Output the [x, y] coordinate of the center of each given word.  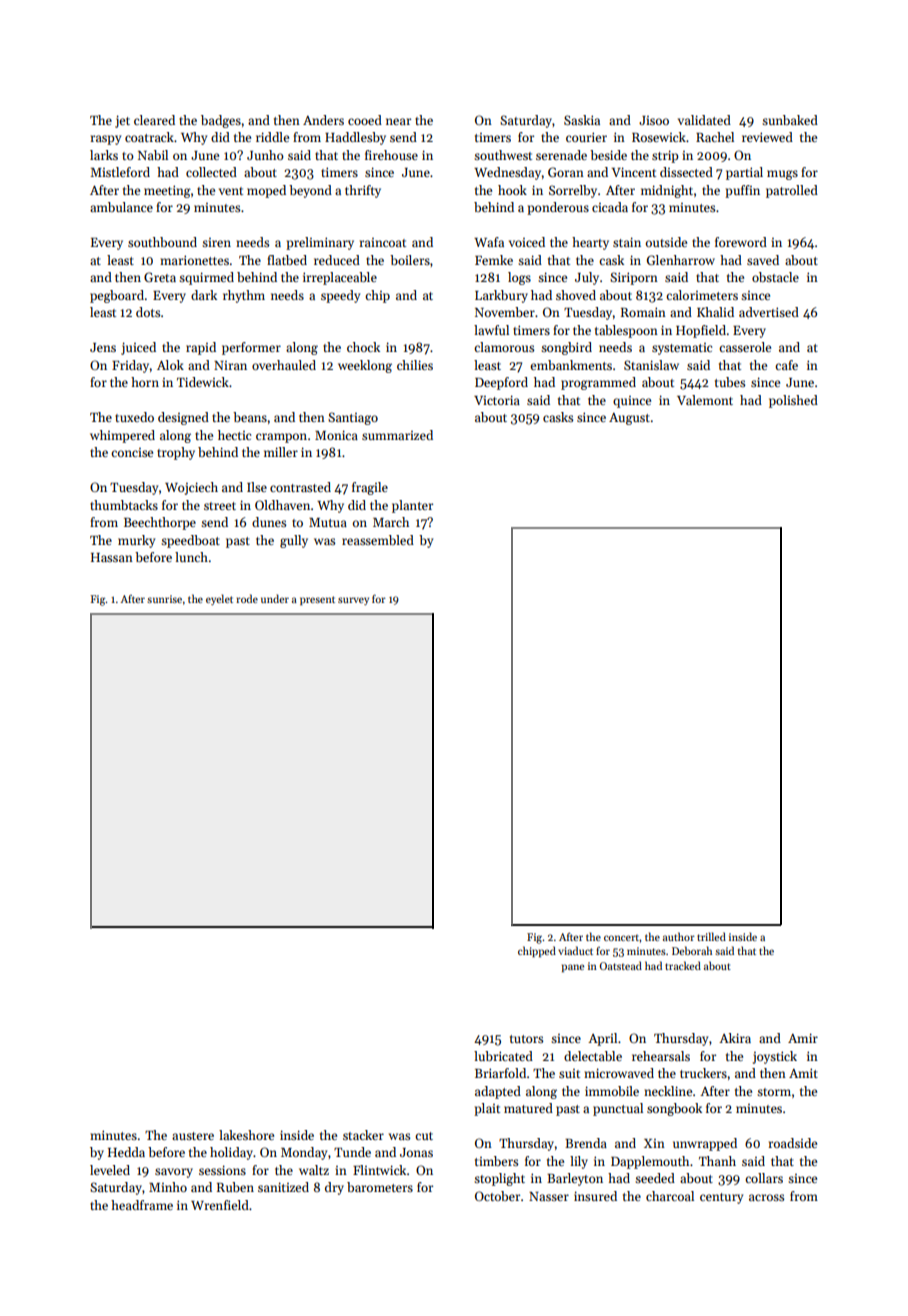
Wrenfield [220, 1205]
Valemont [705, 400]
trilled [711, 936]
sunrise [164, 599]
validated [704, 120]
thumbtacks [124, 505]
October [497, 1196]
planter [412, 506]
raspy [106, 140]
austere [193, 1136]
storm [774, 1092]
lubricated [503, 1056]
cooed [365, 120]
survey [353, 601]
